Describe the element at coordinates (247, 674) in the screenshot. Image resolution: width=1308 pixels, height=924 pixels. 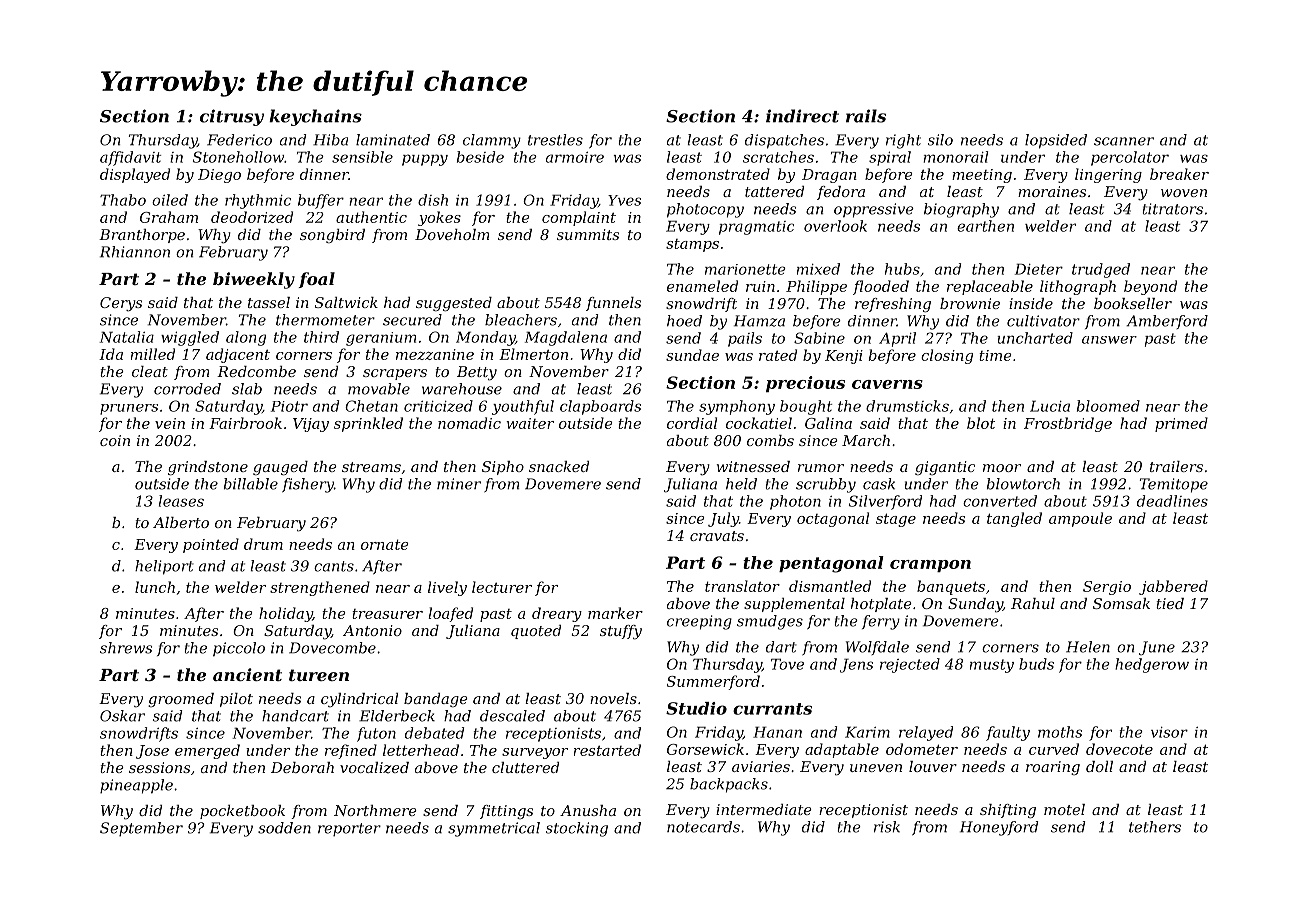
I see `ancient` at that location.
